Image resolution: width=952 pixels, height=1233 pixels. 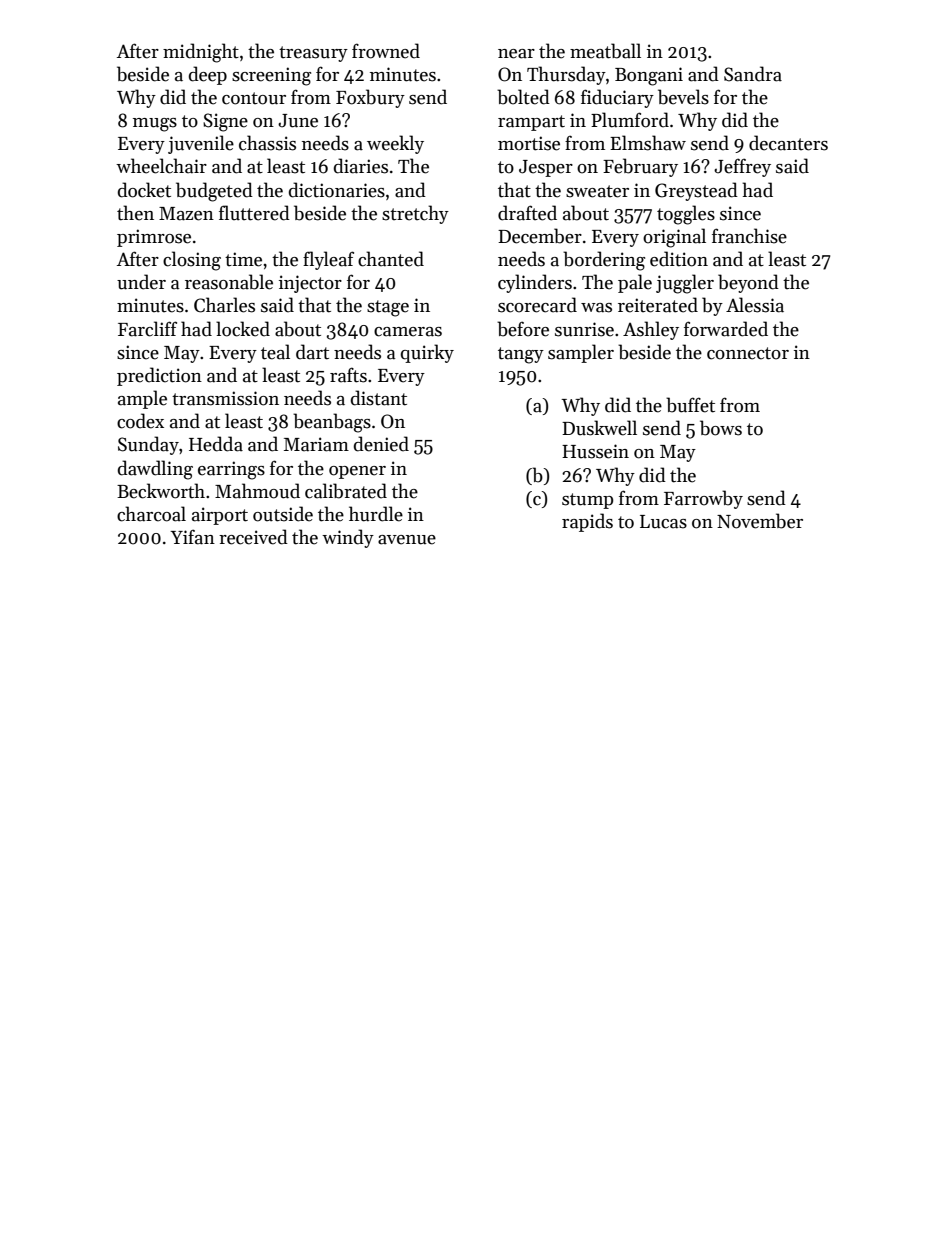 I want to click on midnight, so click(x=201, y=53).
